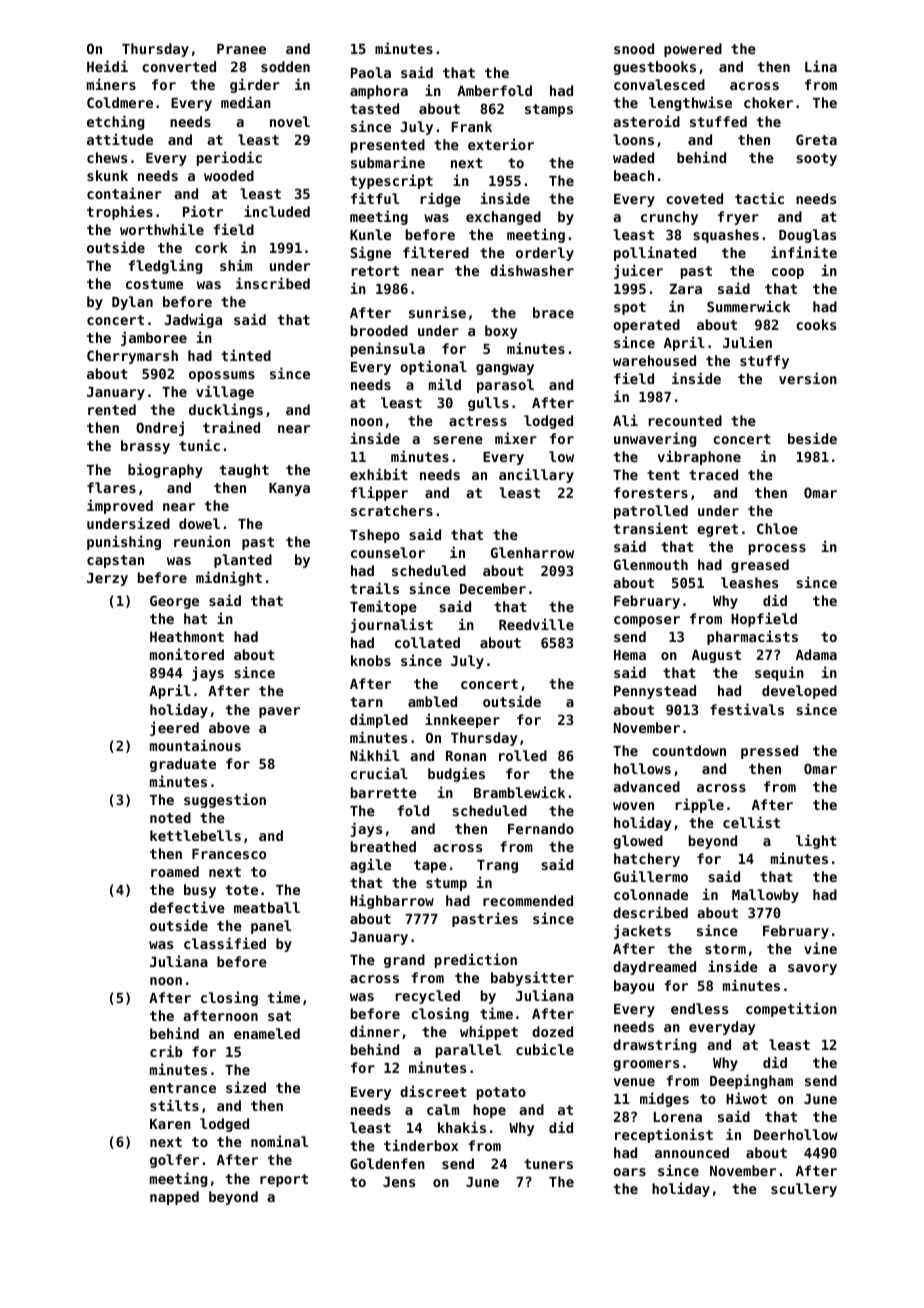 The image size is (924, 1308). Describe the element at coordinates (816, 159) in the document. I see `sooty` at that location.
